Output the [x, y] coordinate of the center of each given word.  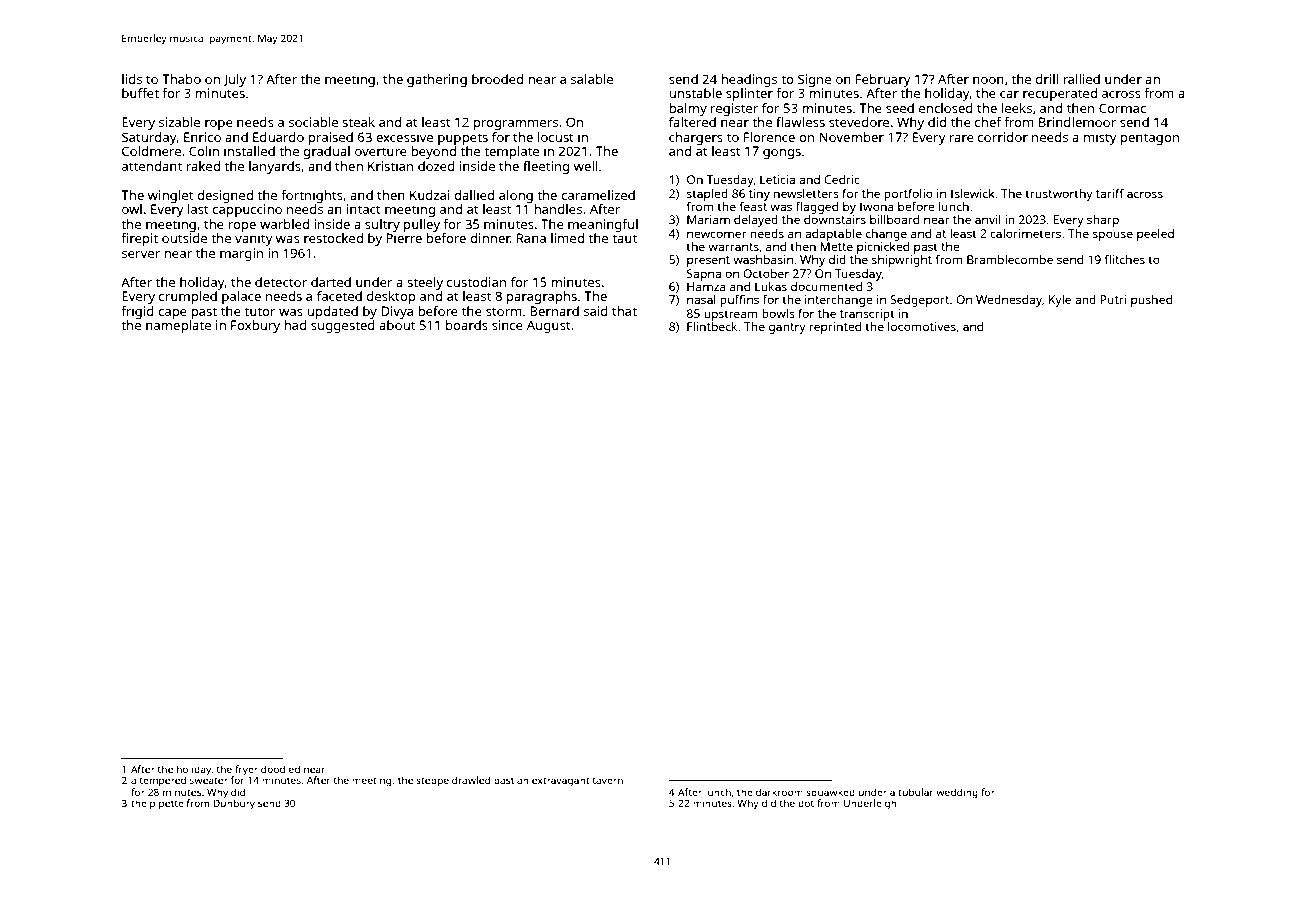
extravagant [561, 782]
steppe [432, 782]
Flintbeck [712, 326]
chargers [696, 138]
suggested [343, 326]
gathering [437, 80]
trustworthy [1059, 195]
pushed [1151, 301]
